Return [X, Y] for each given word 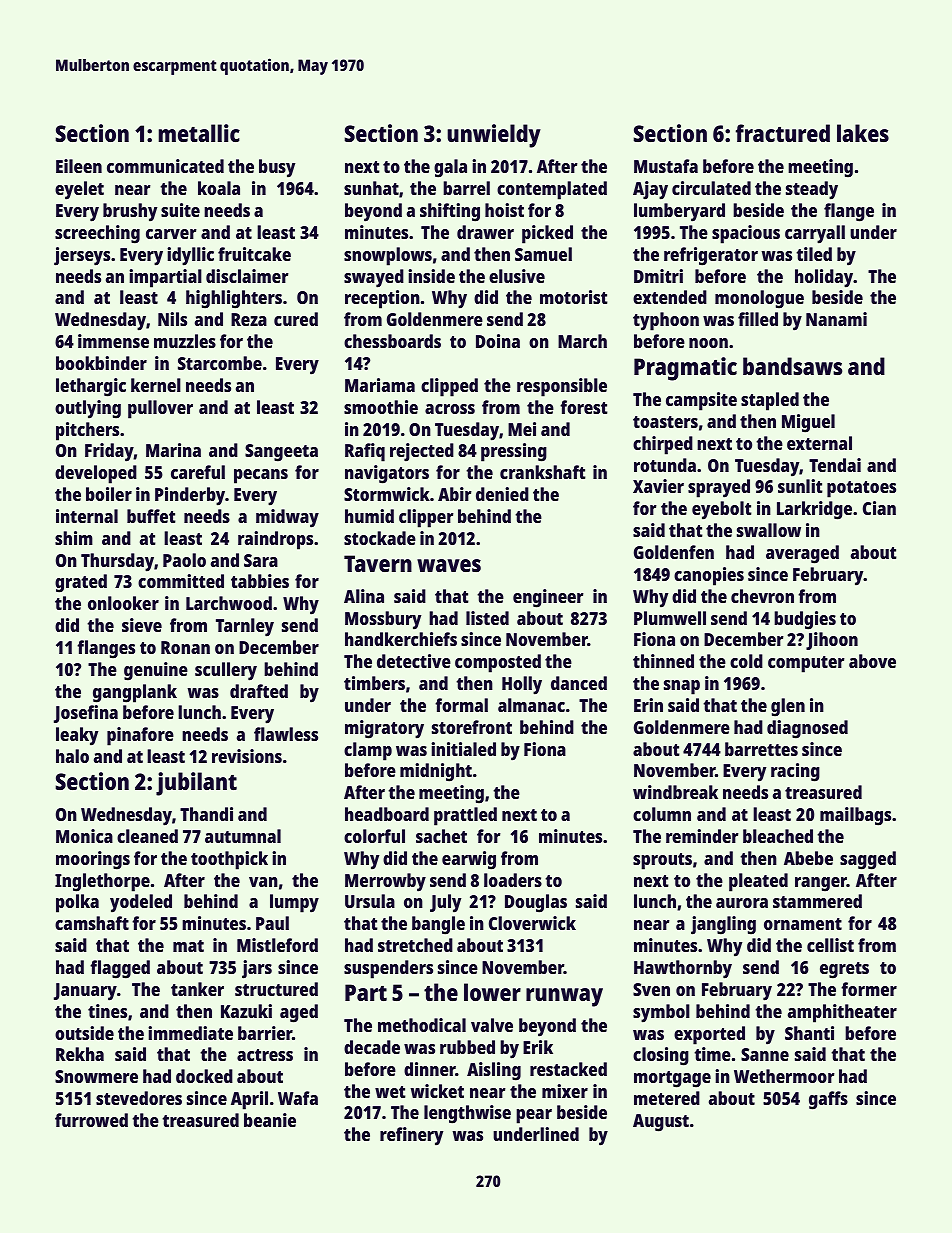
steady [812, 190]
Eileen [79, 166]
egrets [844, 970]
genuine [156, 671]
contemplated [552, 190]
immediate [190, 1033]
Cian [879, 508]
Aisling [494, 1071]
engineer [548, 598]
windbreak [675, 792]
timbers [374, 683]
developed [96, 474]
